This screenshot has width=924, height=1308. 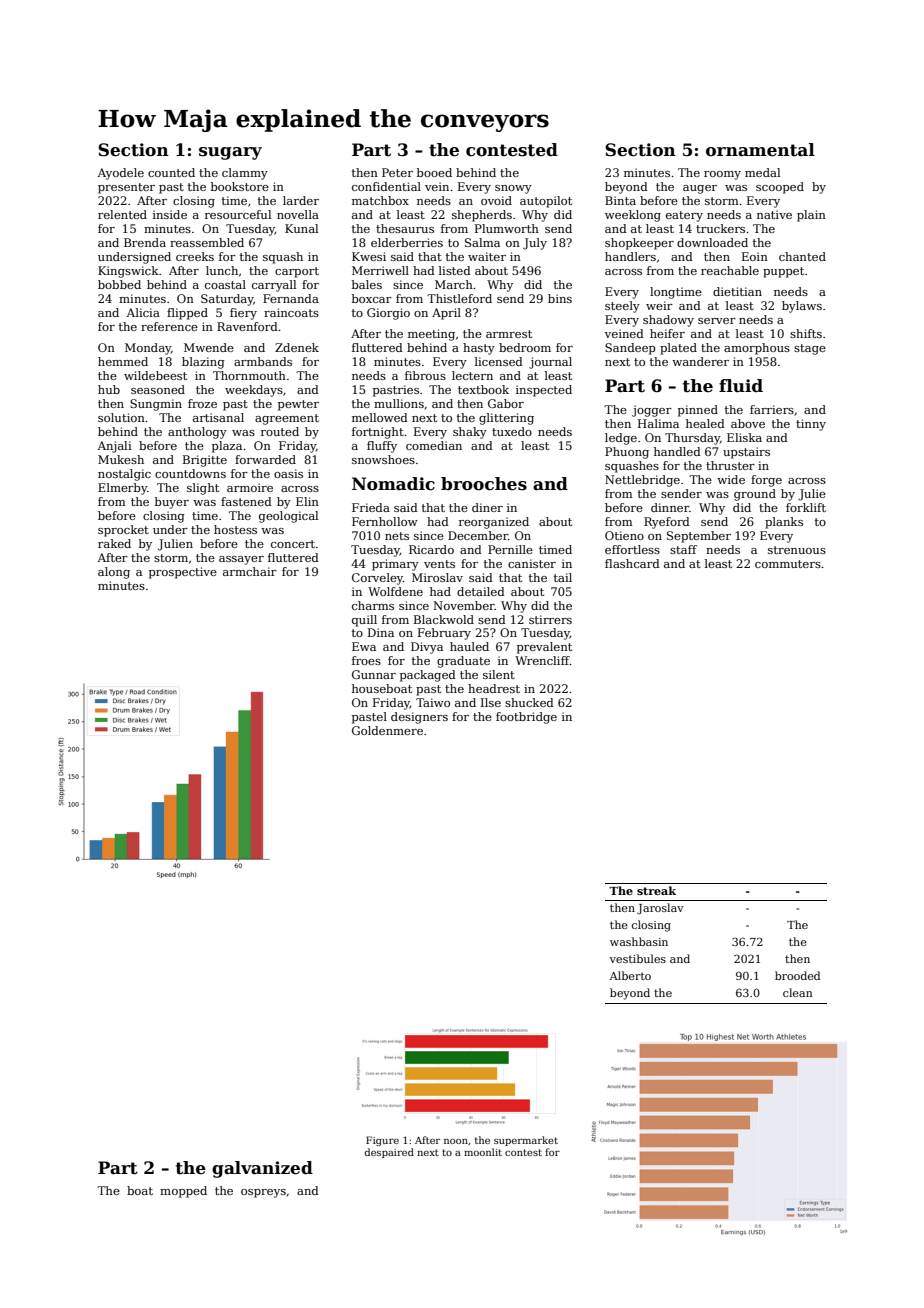 I want to click on designers, so click(x=419, y=718).
